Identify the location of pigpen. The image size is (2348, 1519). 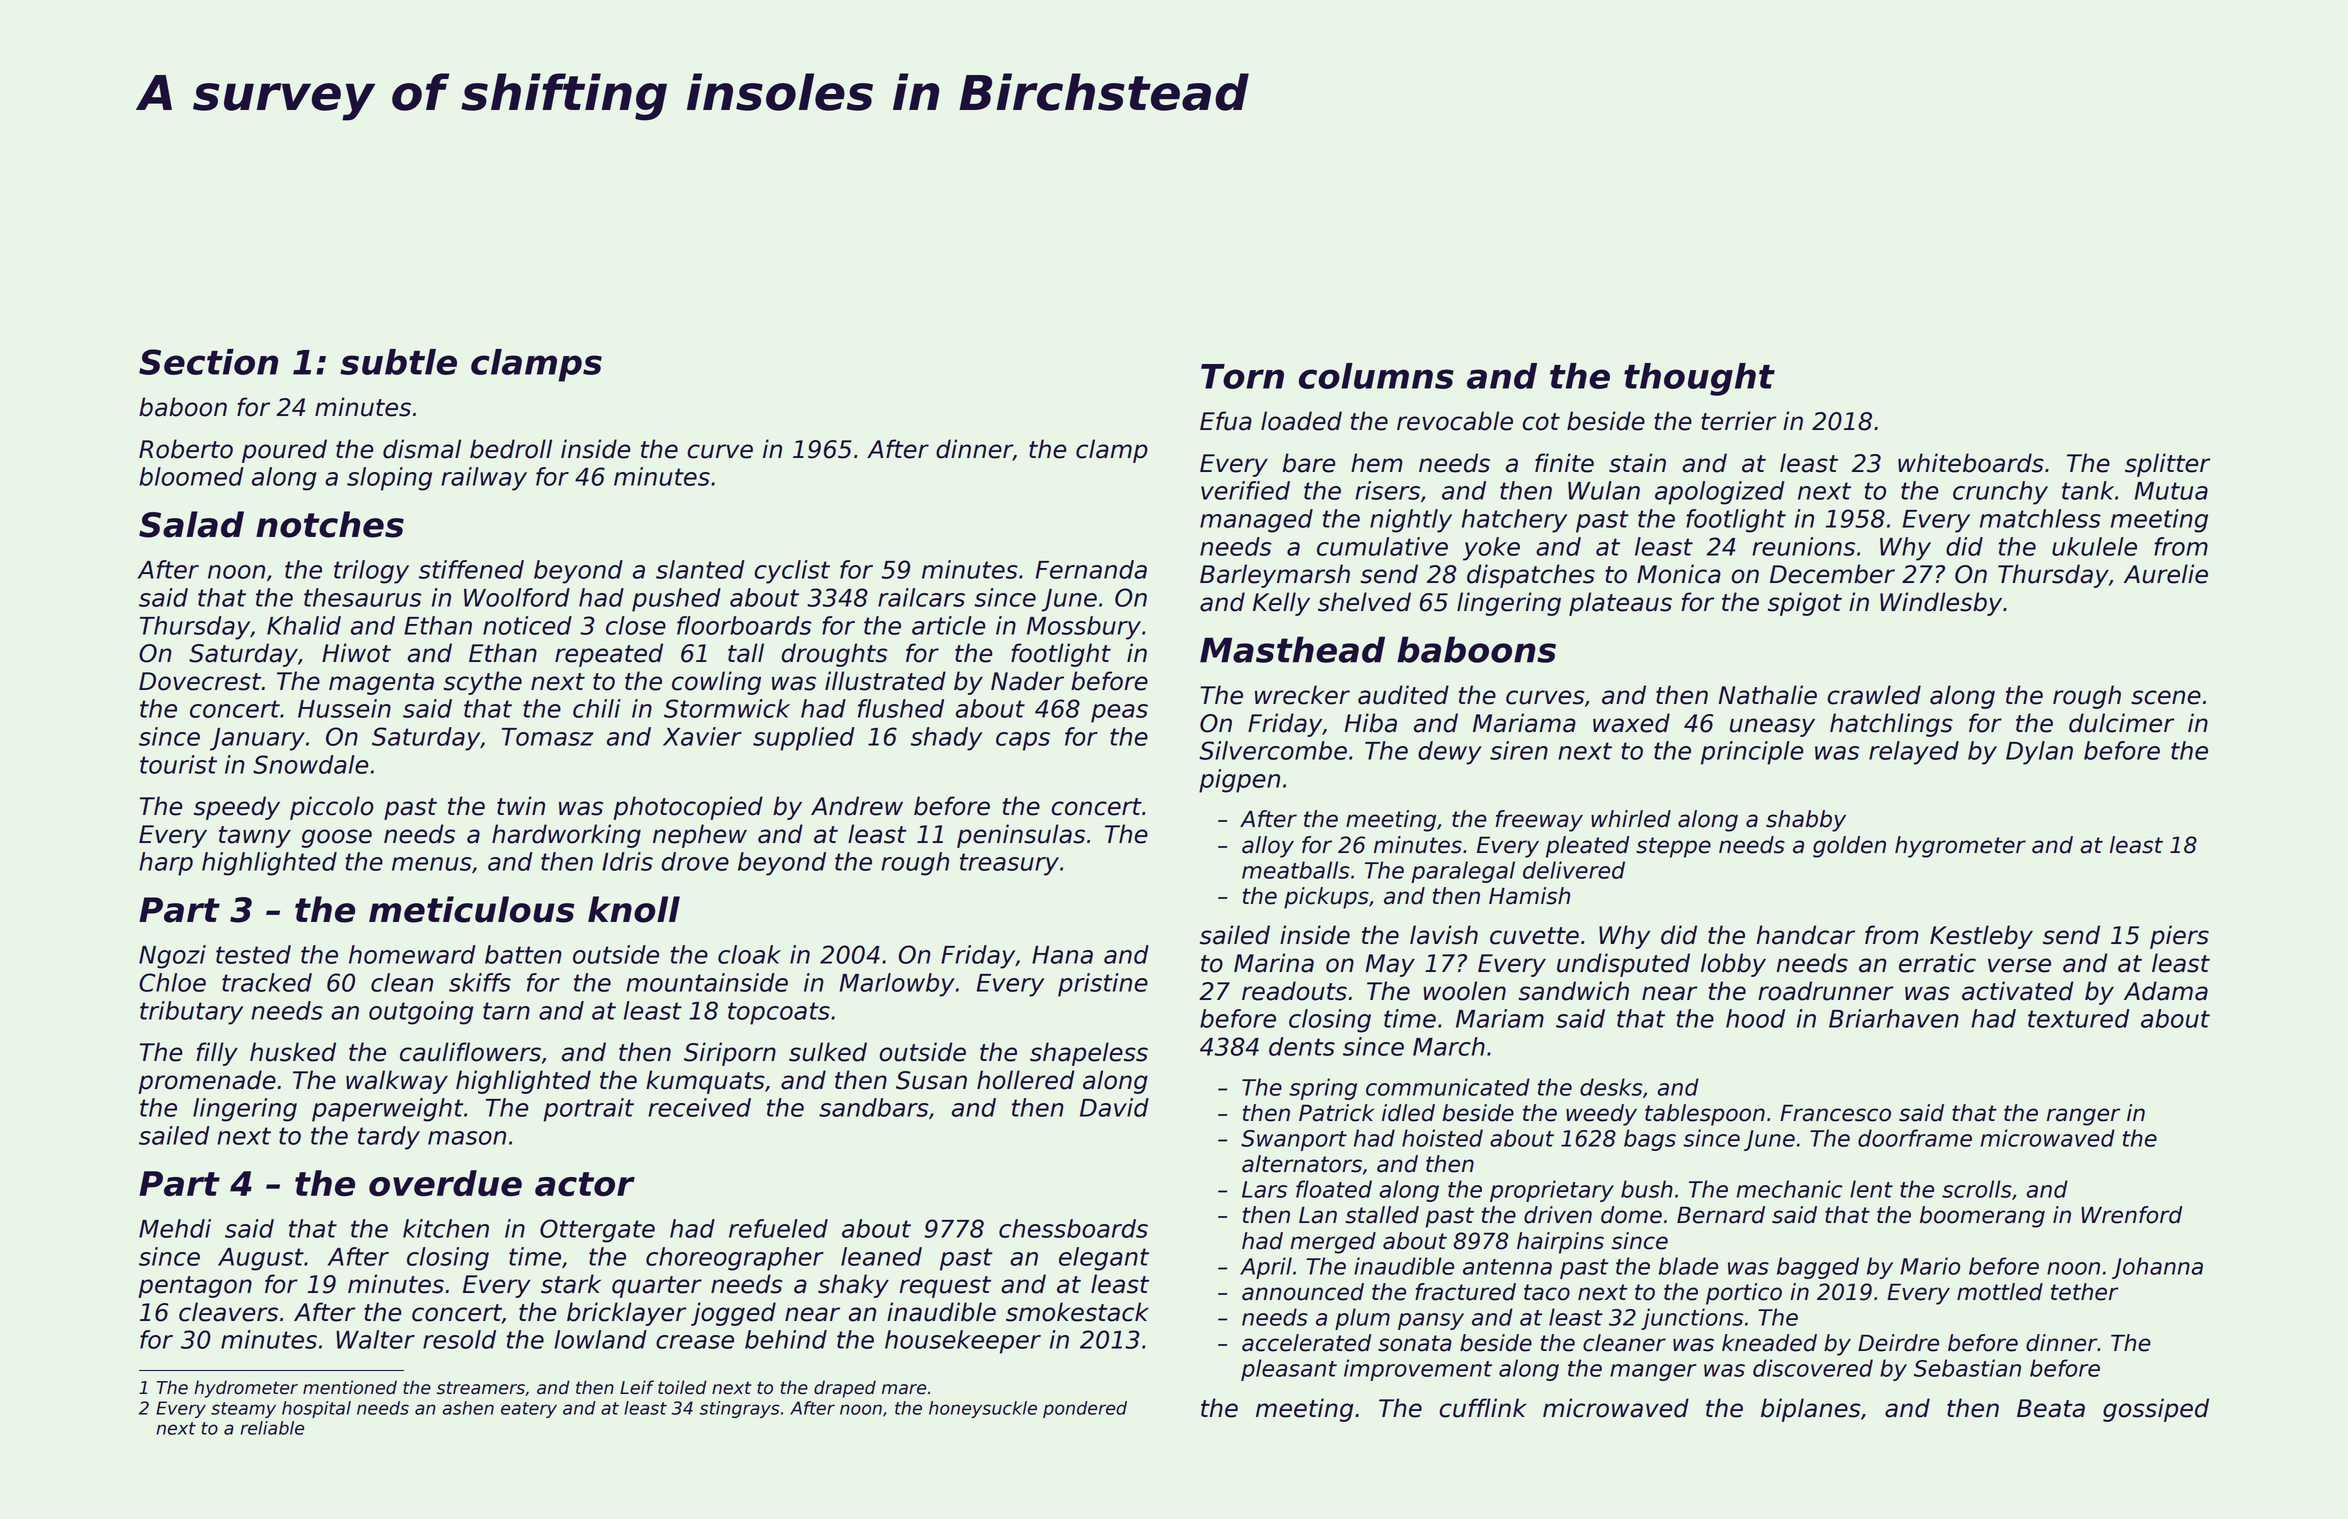
(1239, 781).
